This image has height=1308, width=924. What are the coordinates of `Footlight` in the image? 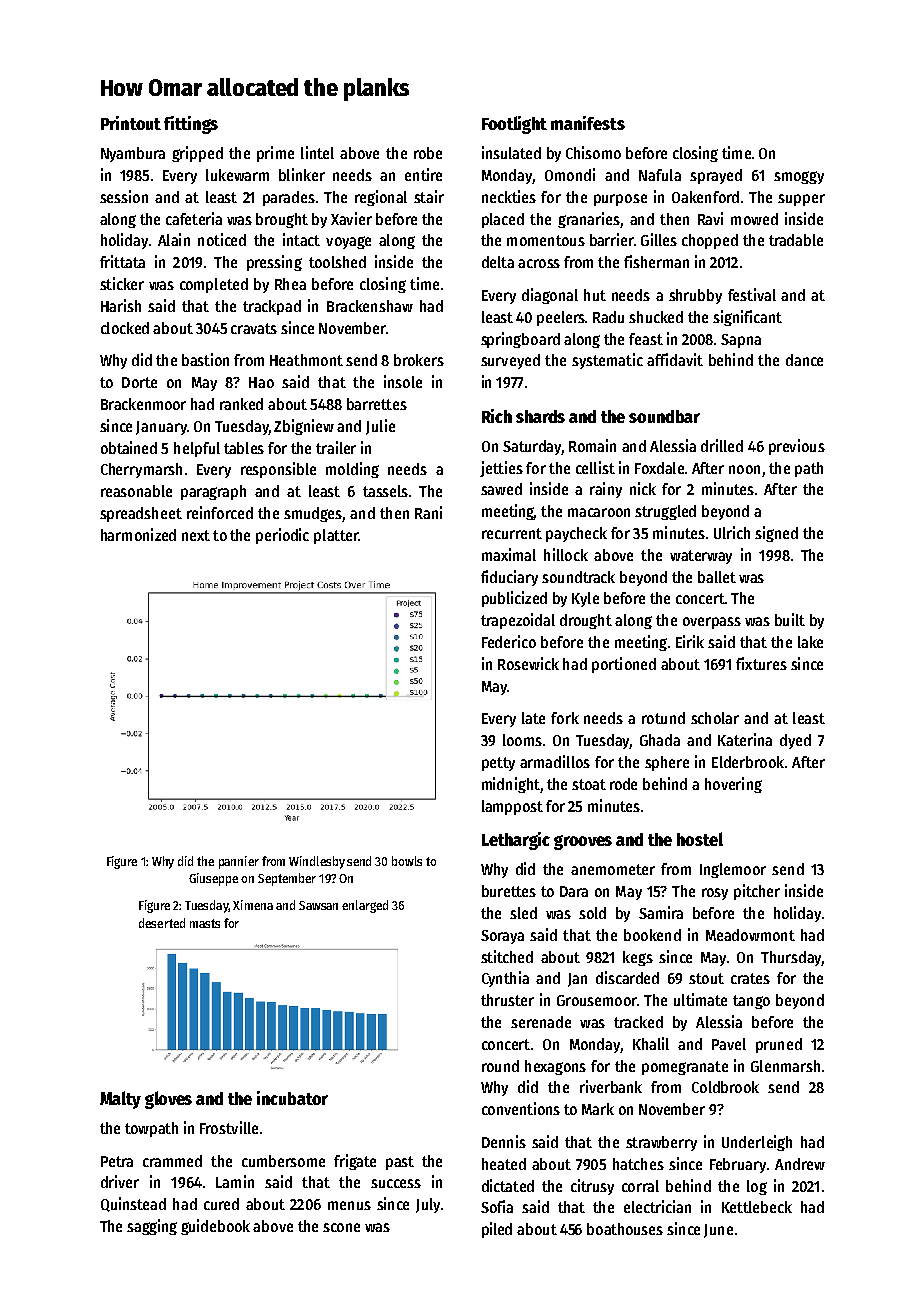 It's located at (514, 125).
